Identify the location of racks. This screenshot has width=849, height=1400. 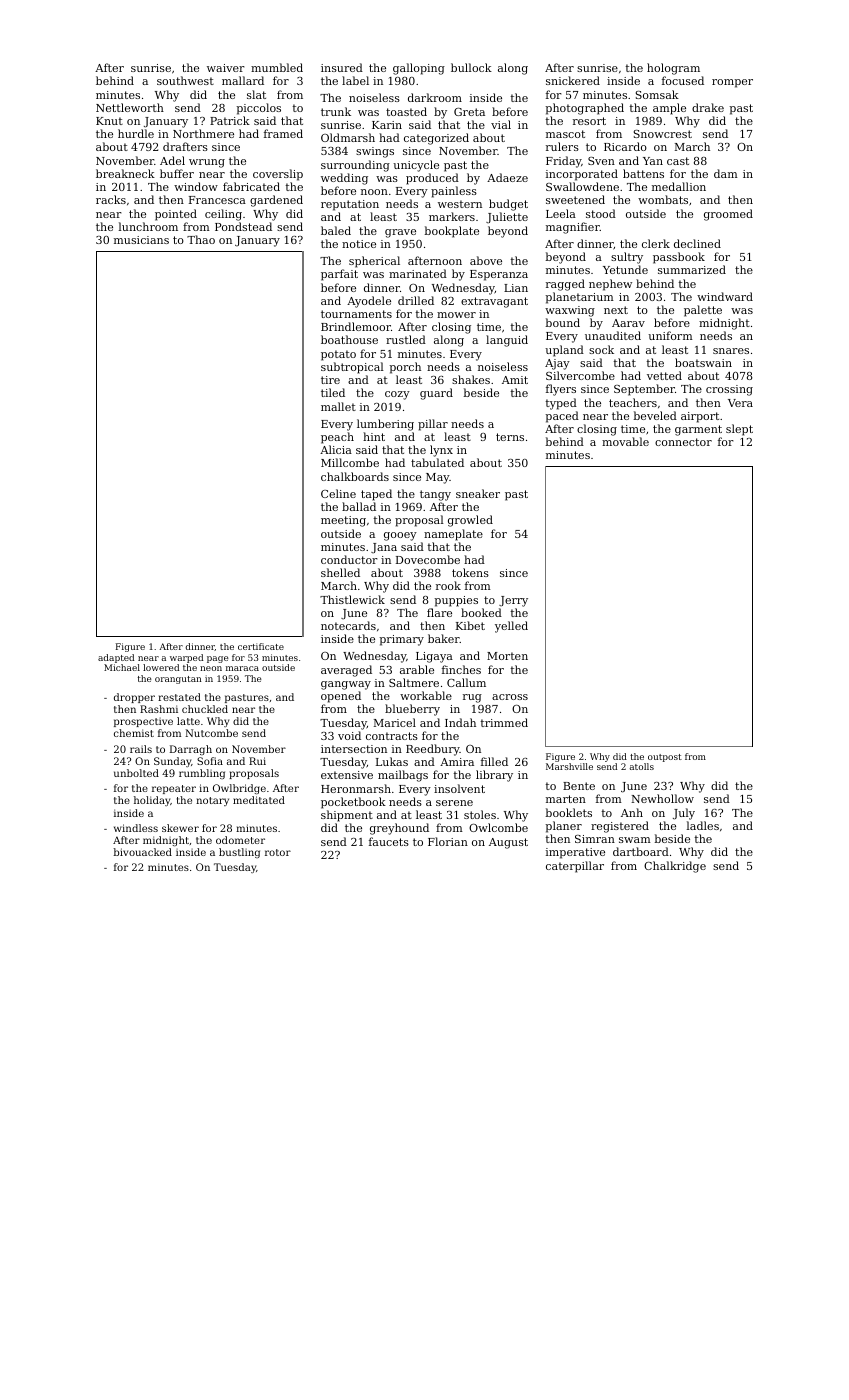
(111, 199).
